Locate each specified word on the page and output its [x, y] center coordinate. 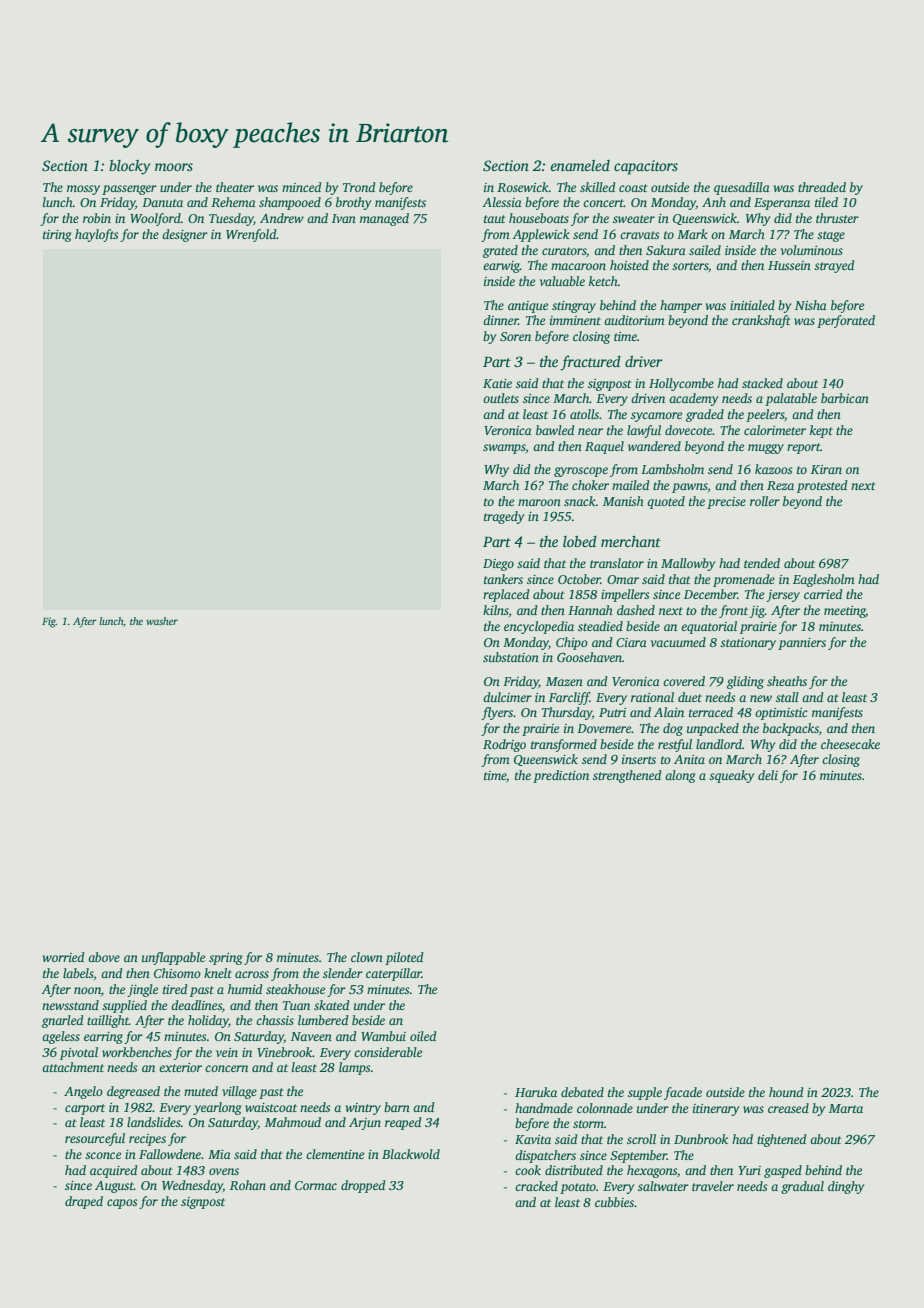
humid [245, 989]
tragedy [504, 517]
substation [511, 657]
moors [174, 167]
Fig [49, 622]
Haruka [536, 1092]
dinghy [846, 1187]
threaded [822, 187]
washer [162, 621]
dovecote [688, 430]
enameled [580, 165]
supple [645, 1093]
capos [122, 1204]
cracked [536, 1186]
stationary [748, 644]
